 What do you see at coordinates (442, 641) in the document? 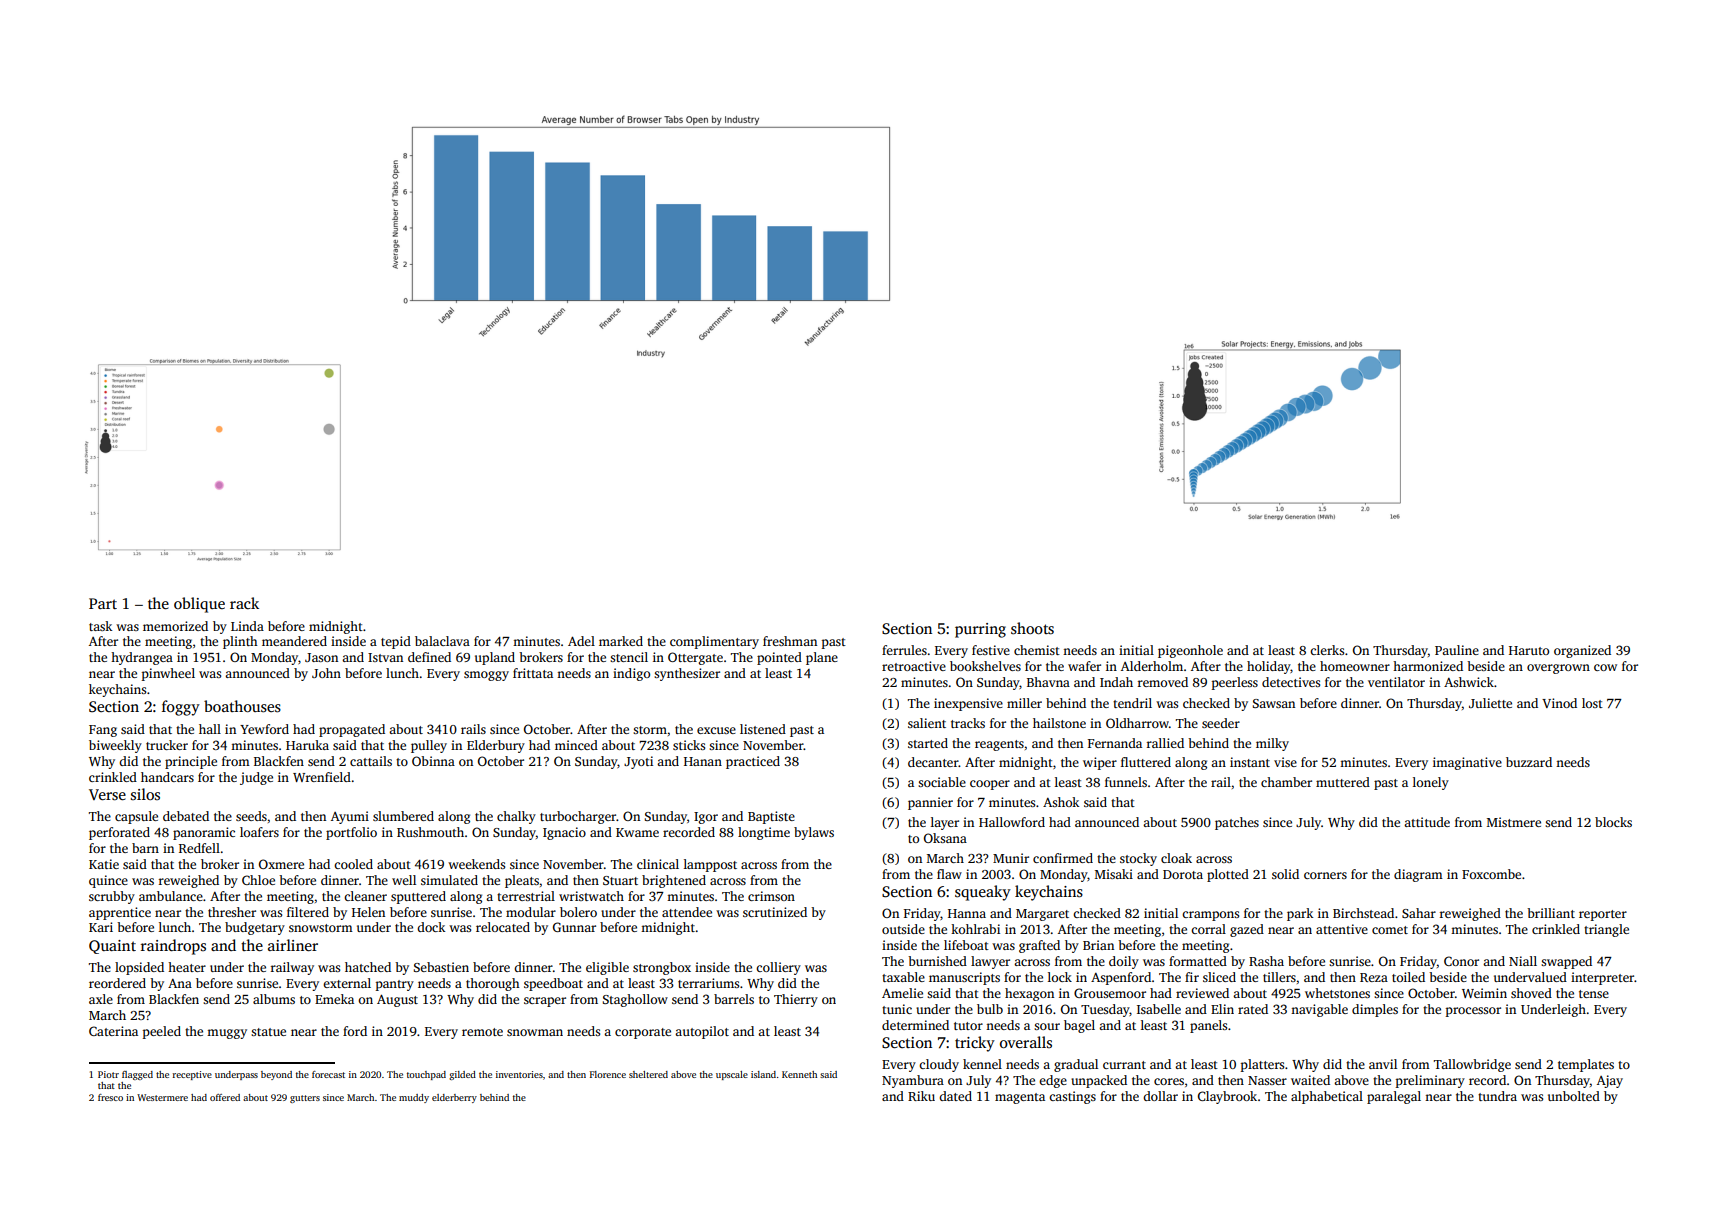
I see `balaclava` at bounding box center [442, 641].
